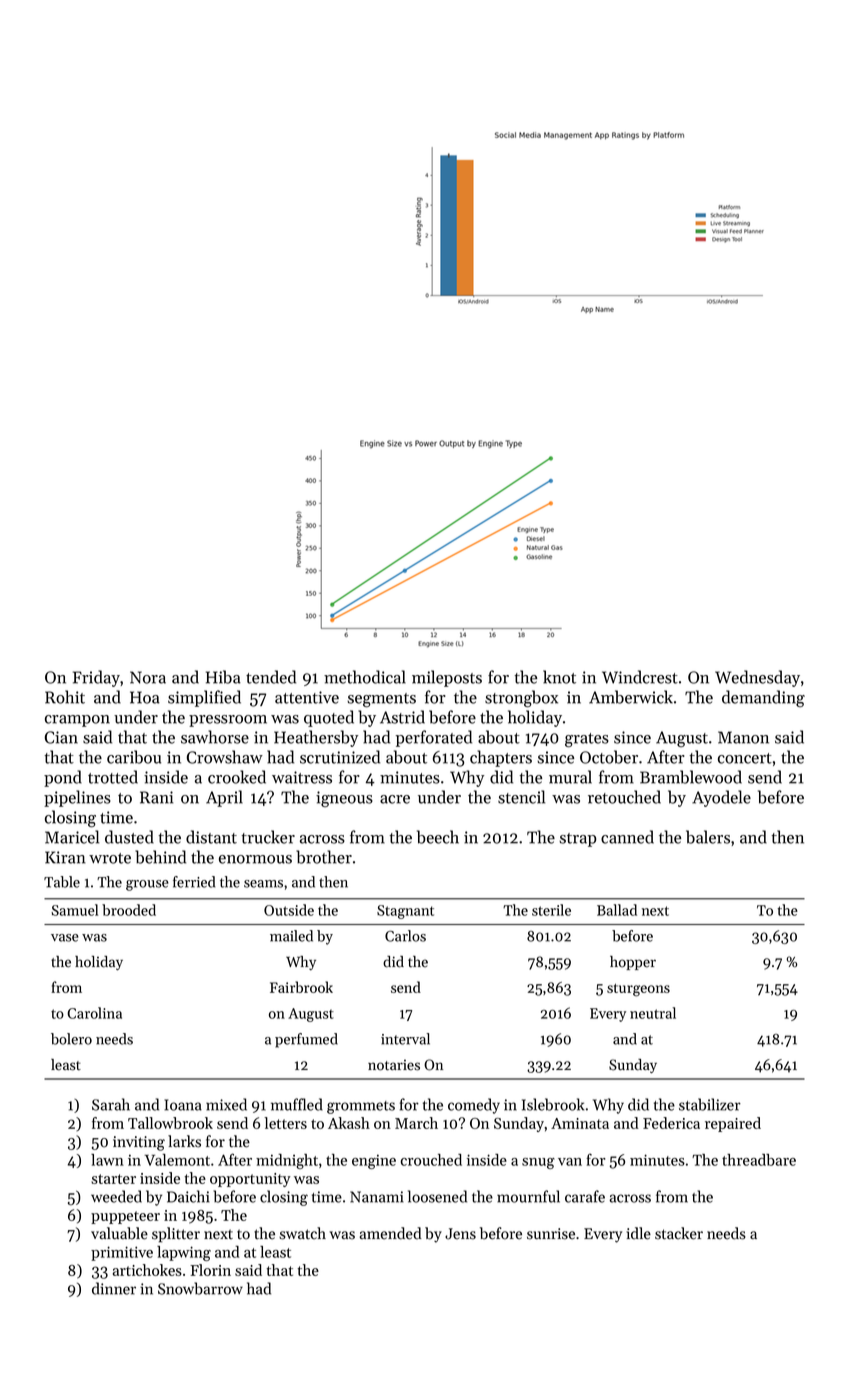  I want to click on trucker, so click(268, 837).
